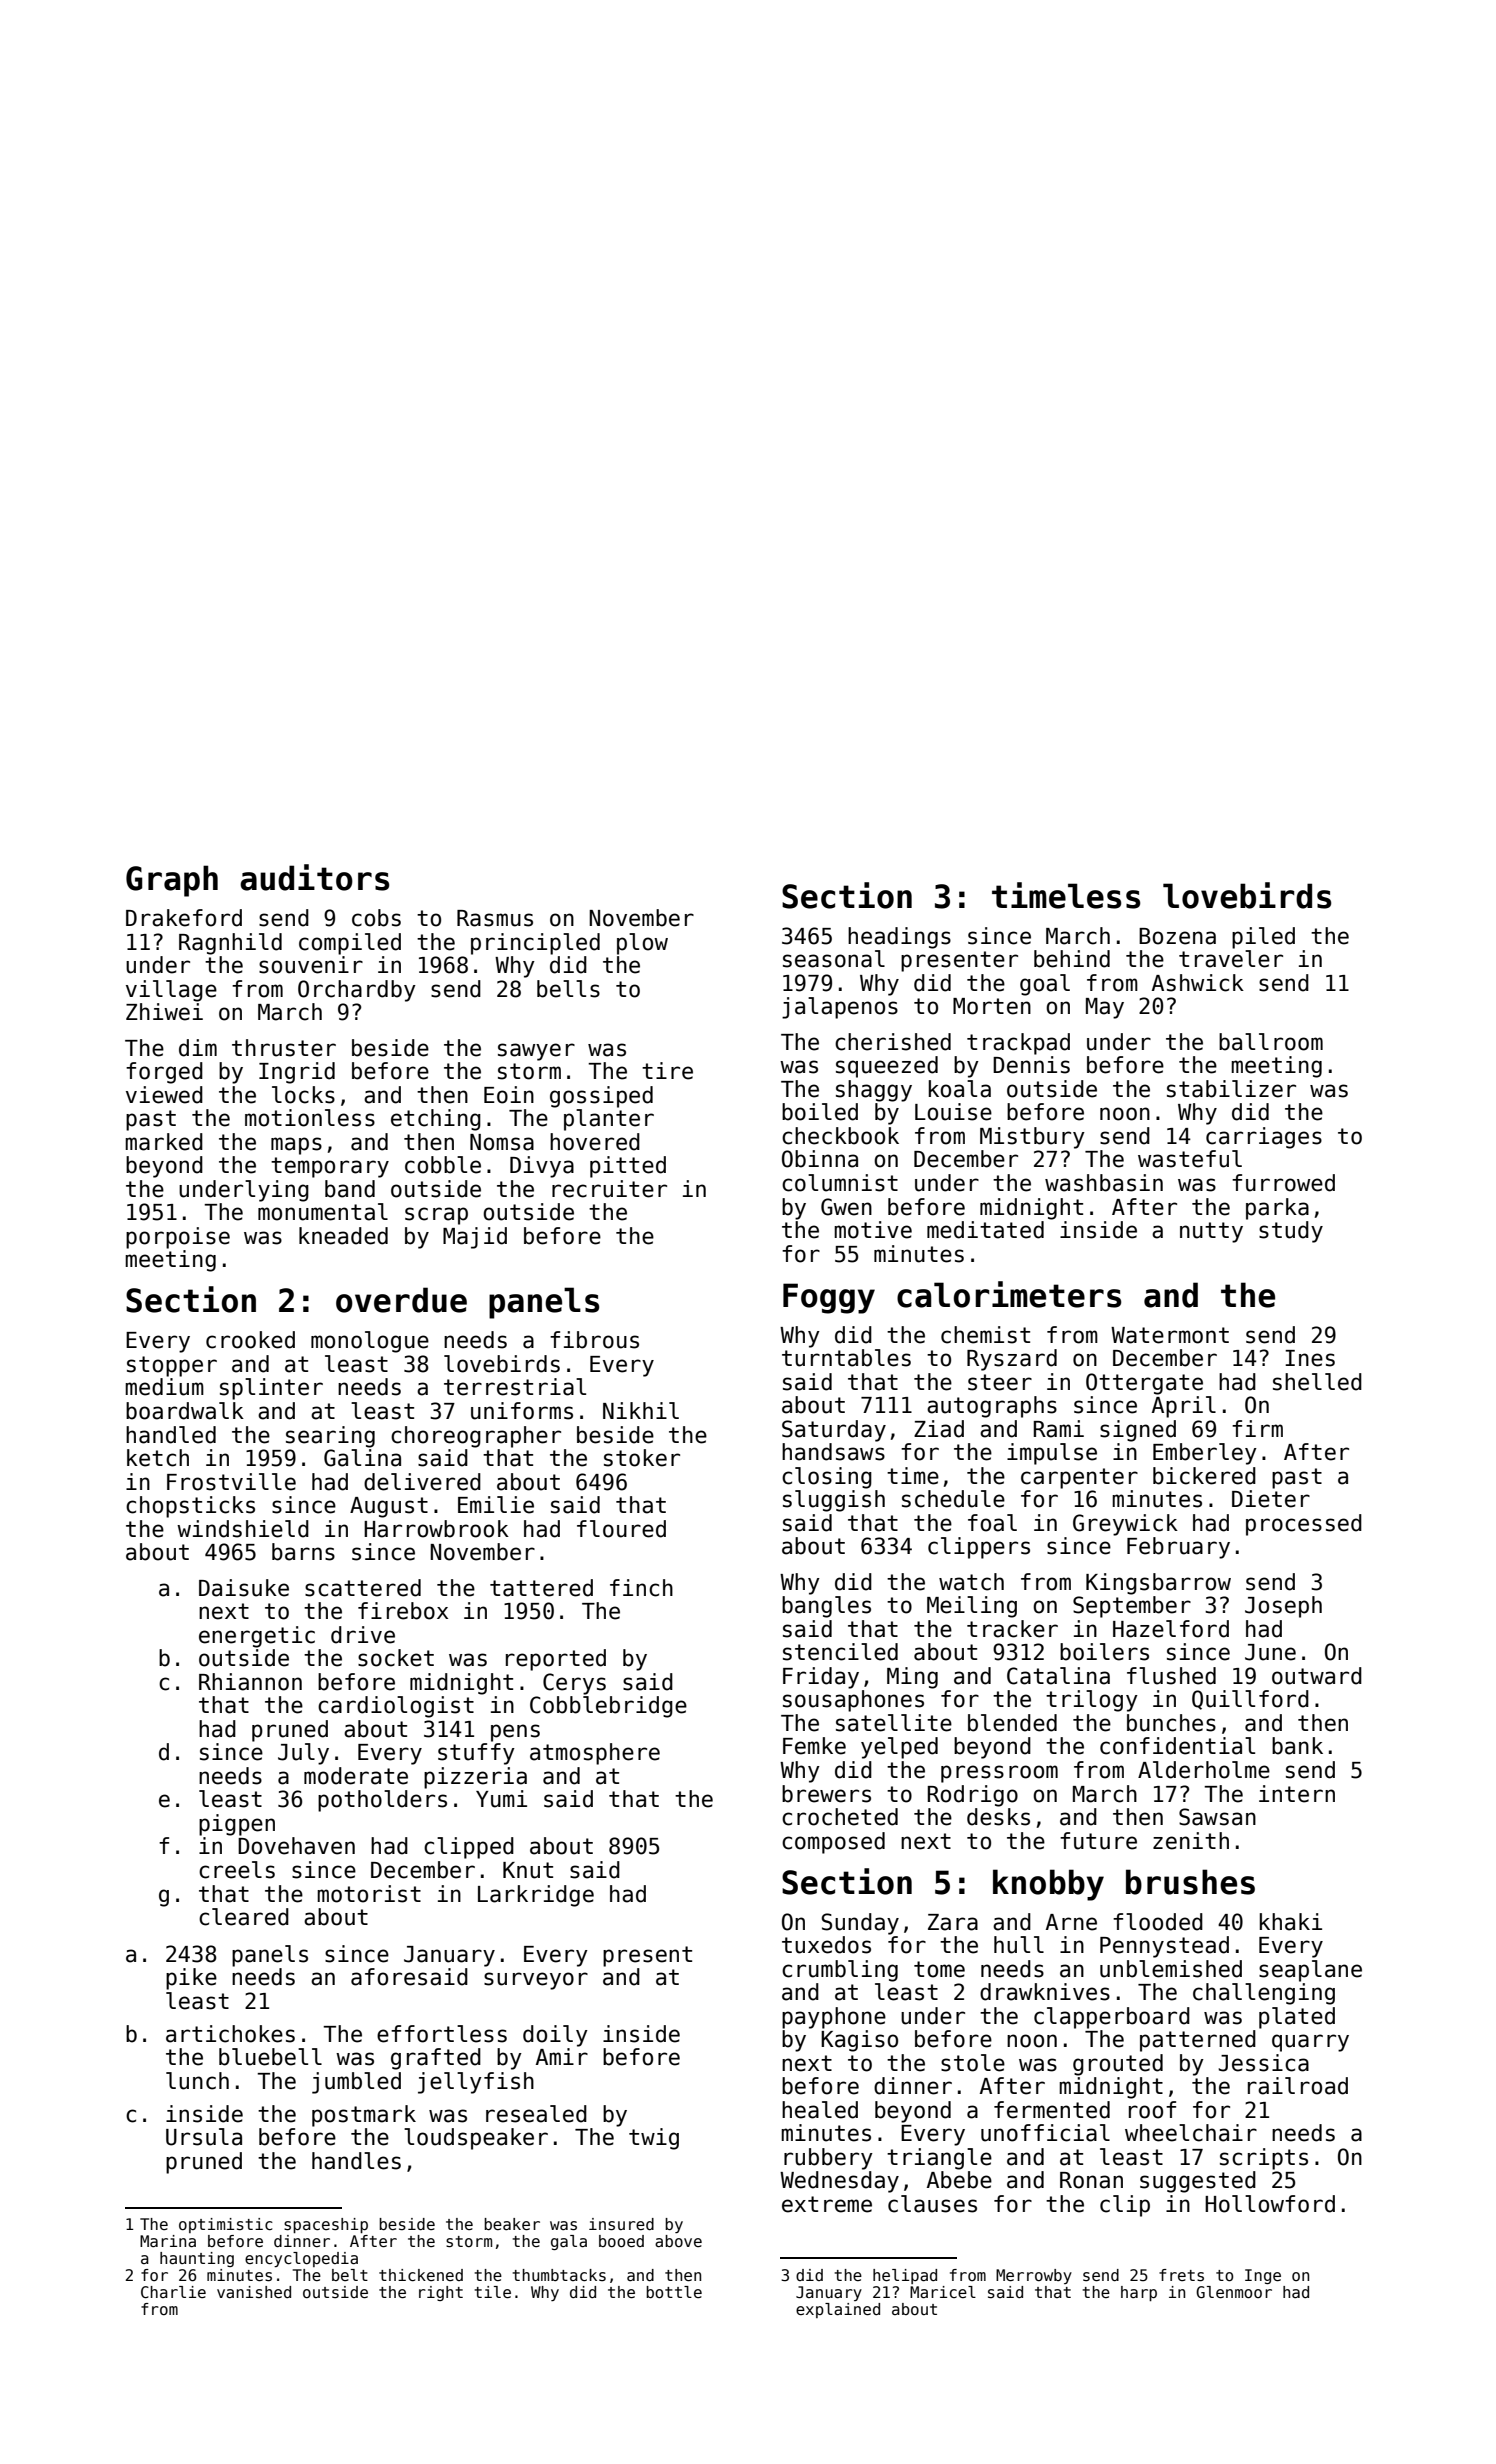 The width and height of the document is (1496, 2464). I want to click on lunch, so click(197, 2081).
